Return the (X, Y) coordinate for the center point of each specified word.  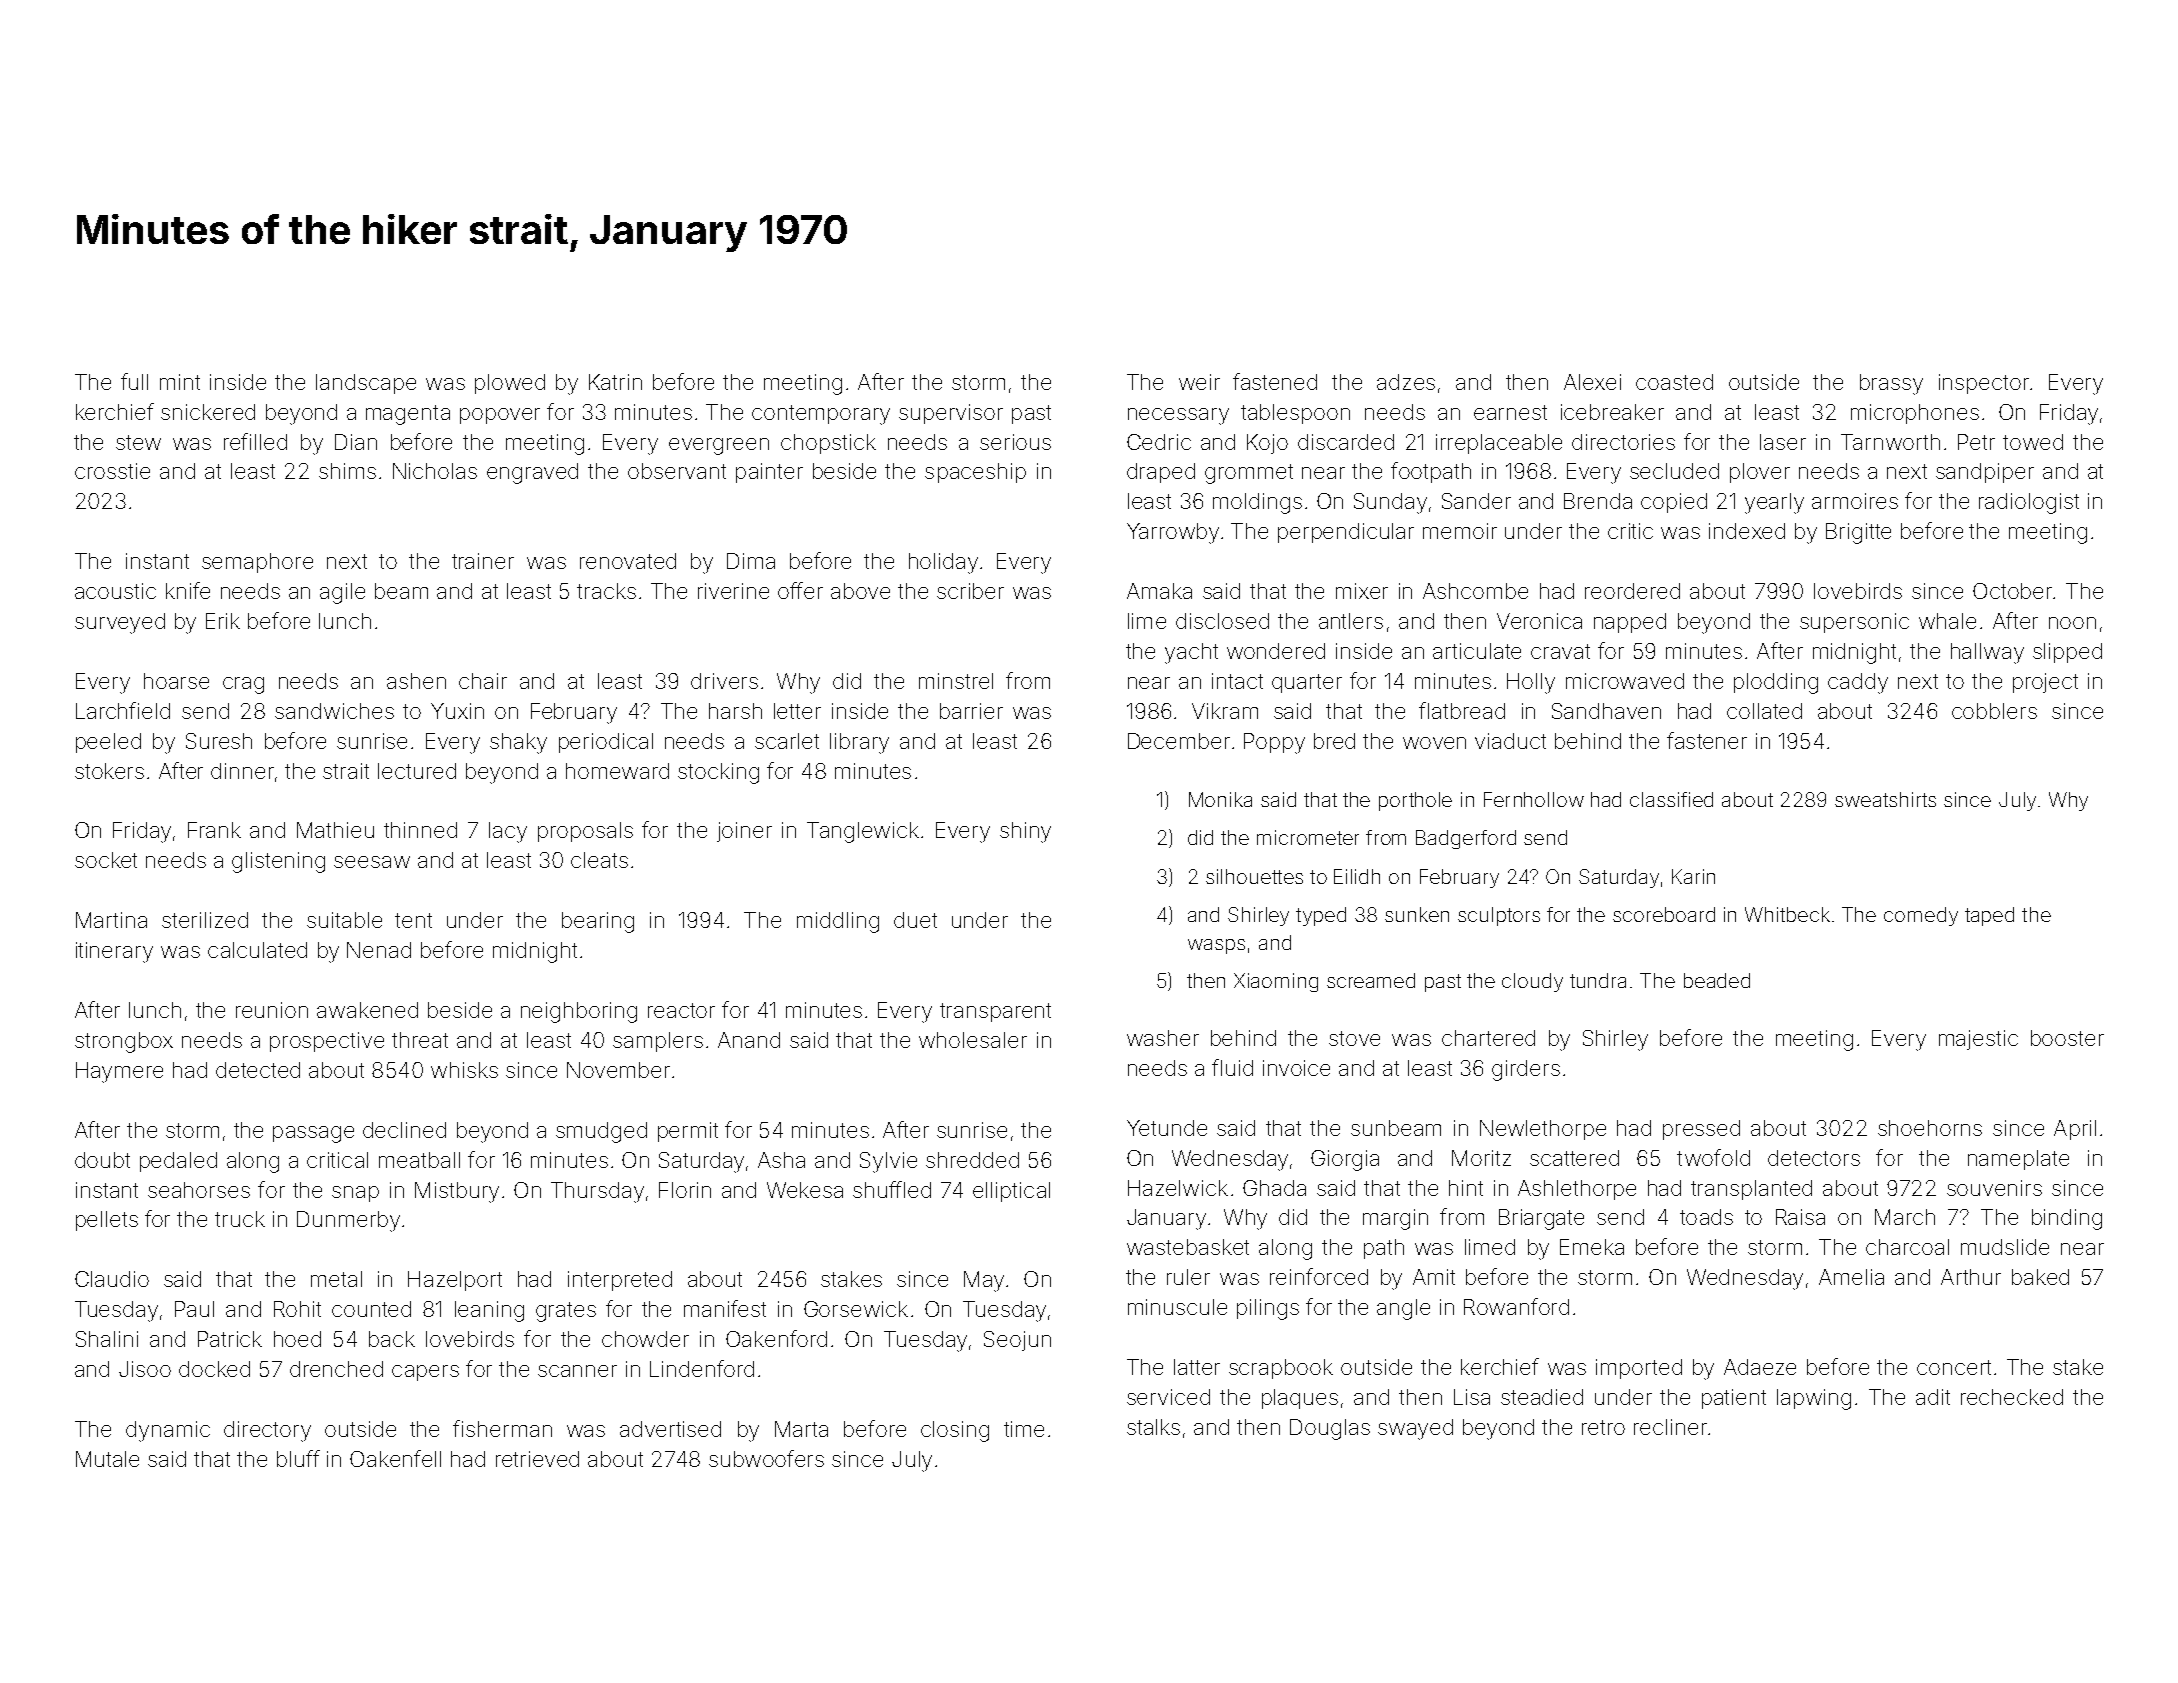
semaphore (257, 563)
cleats (599, 860)
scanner (577, 1371)
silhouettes (1254, 876)
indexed (1747, 531)
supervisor (951, 414)
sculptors (1499, 916)
